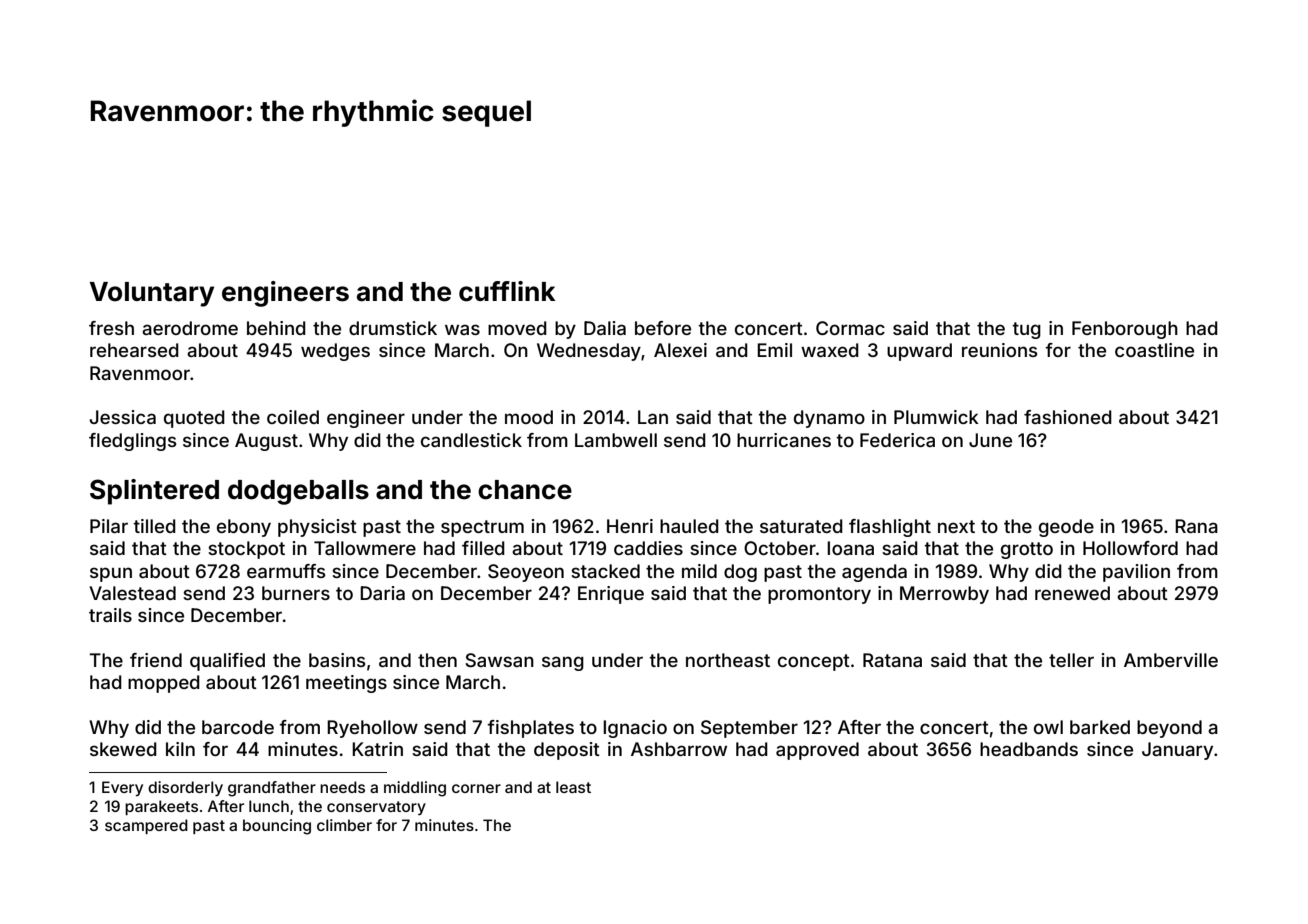 This screenshot has height=924, width=1308. Describe the element at coordinates (499, 660) in the screenshot. I see `Sawsan` at that location.
